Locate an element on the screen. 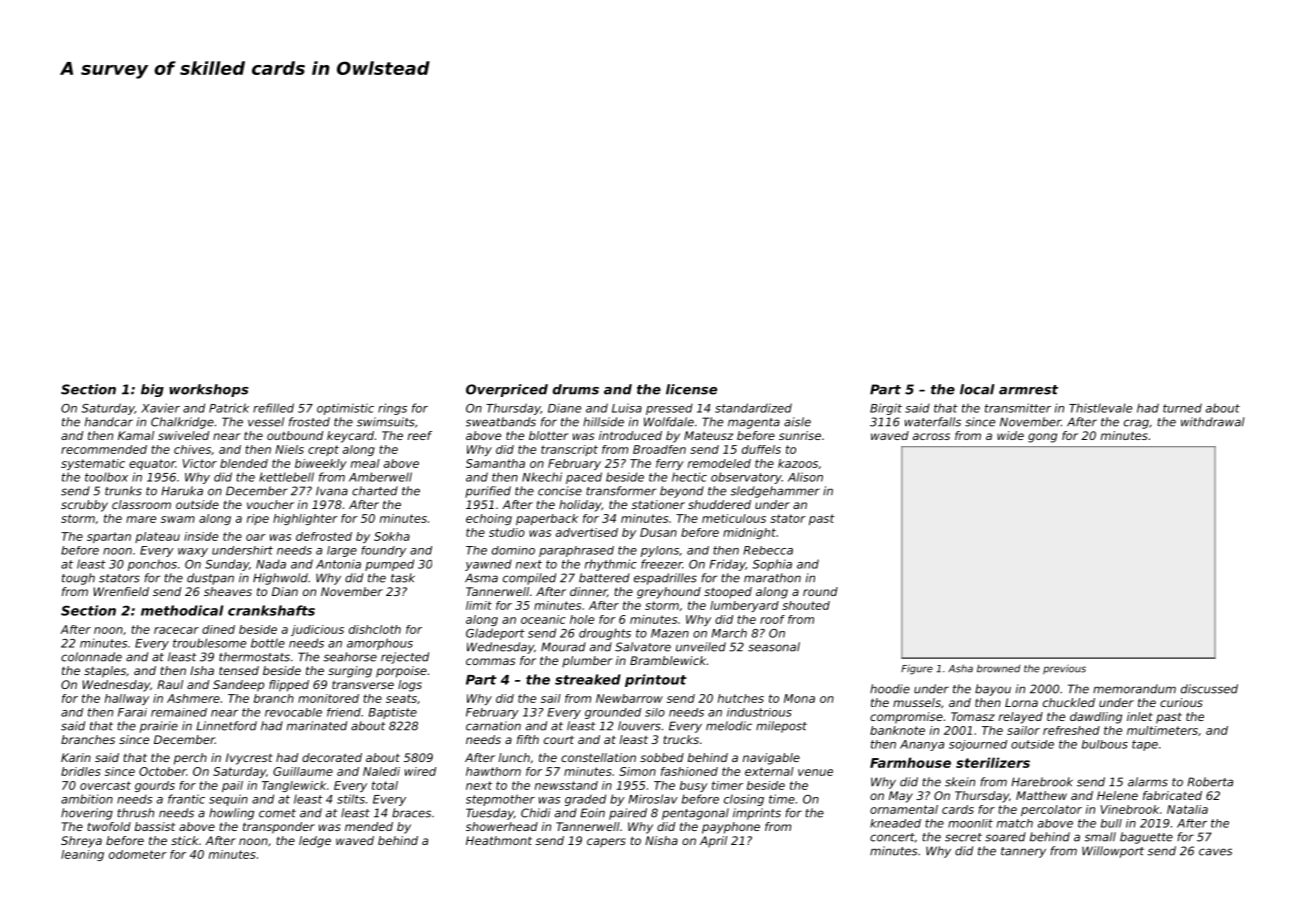 Image resolution: width=1308 pixels, height=924 pixels. transponder is located at coordinates (279, 828).
